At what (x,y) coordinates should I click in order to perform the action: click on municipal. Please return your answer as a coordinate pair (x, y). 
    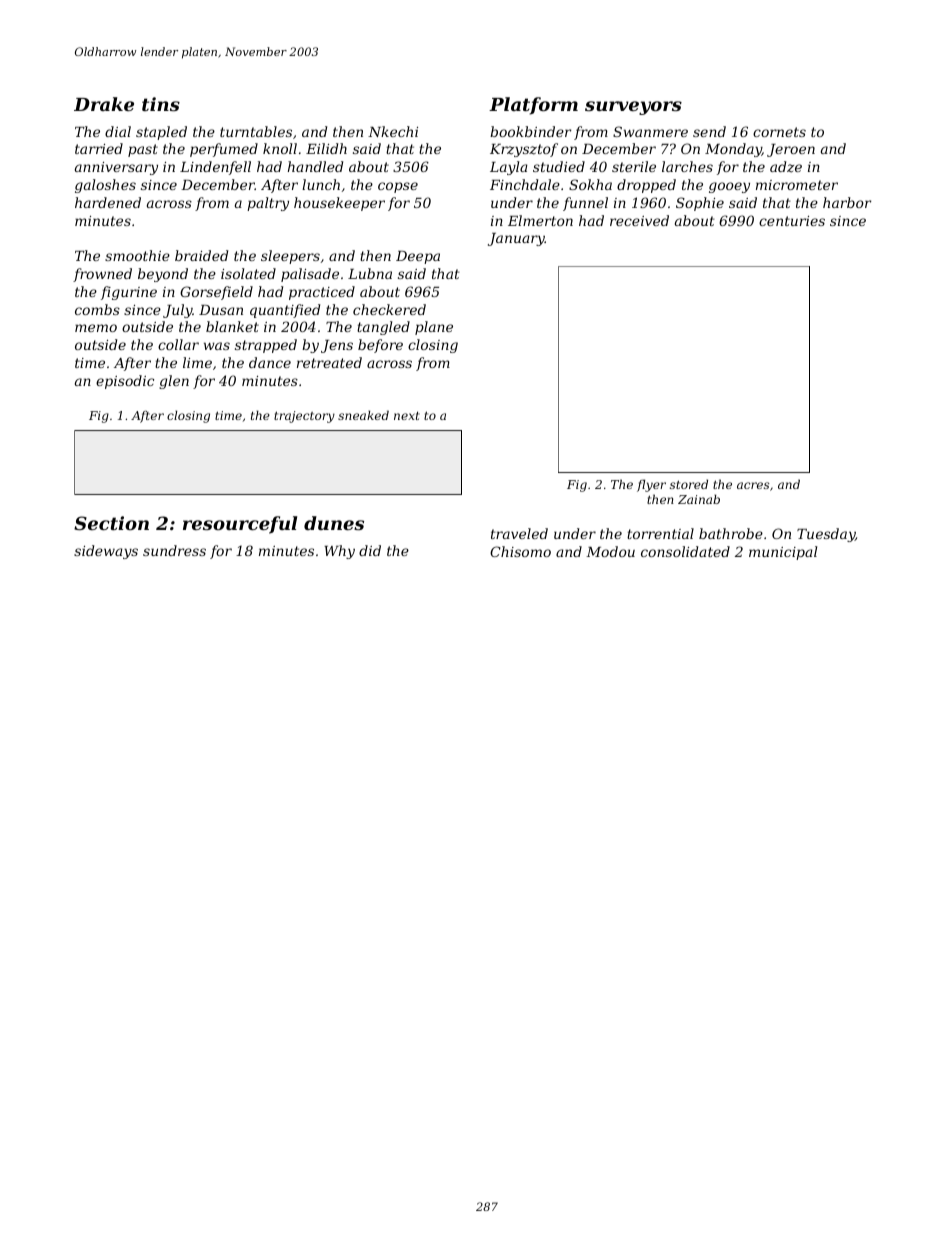
    Looking at the image, I should click on (783, 553).
